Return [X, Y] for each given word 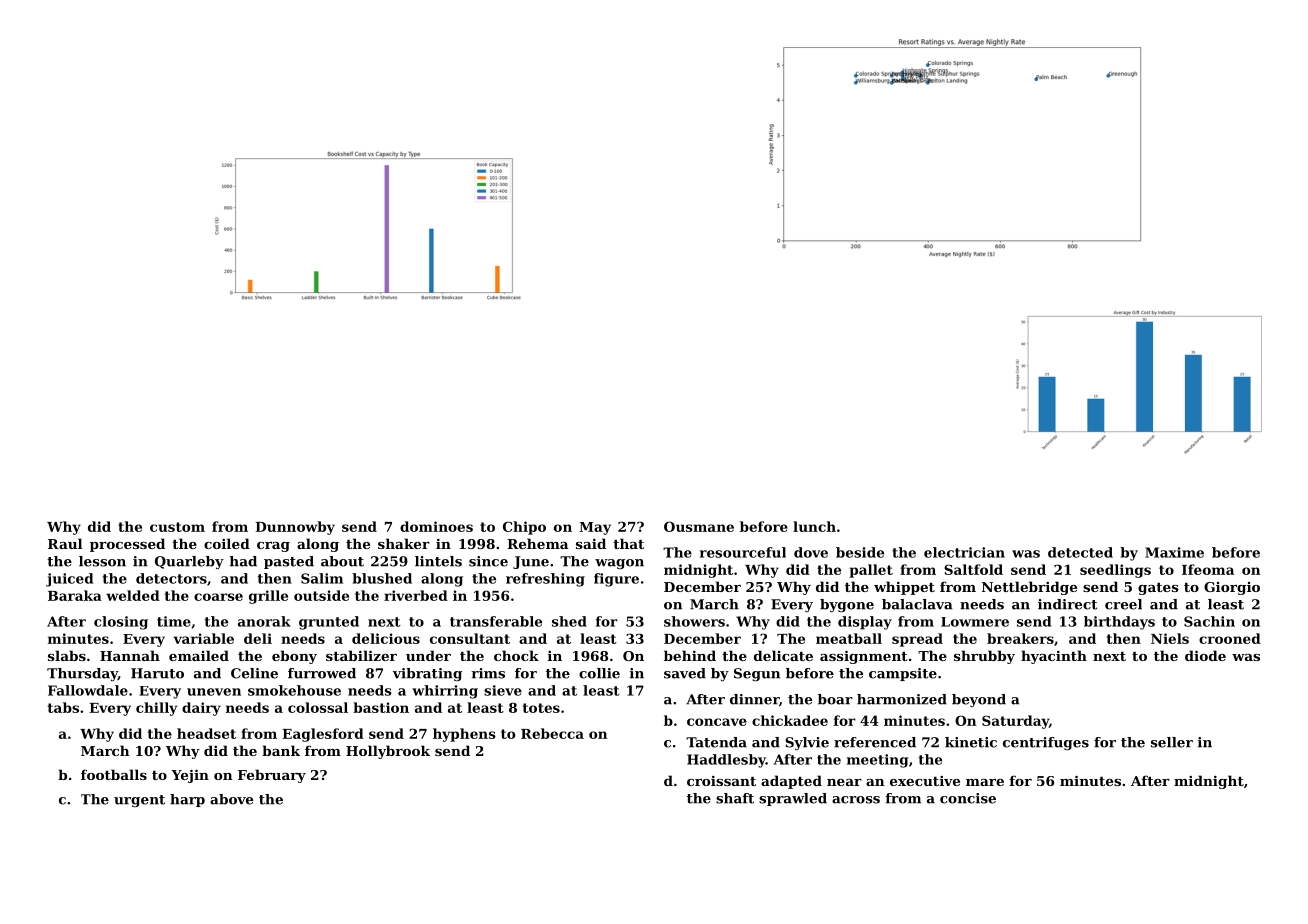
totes [541, 708]
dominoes [436, 526]
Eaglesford [323, 735]
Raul [65, 543]
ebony [294, 657]
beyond [979, 700]
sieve [503, 690]
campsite [903, 674]
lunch [814, 526]
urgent [139, 801]
